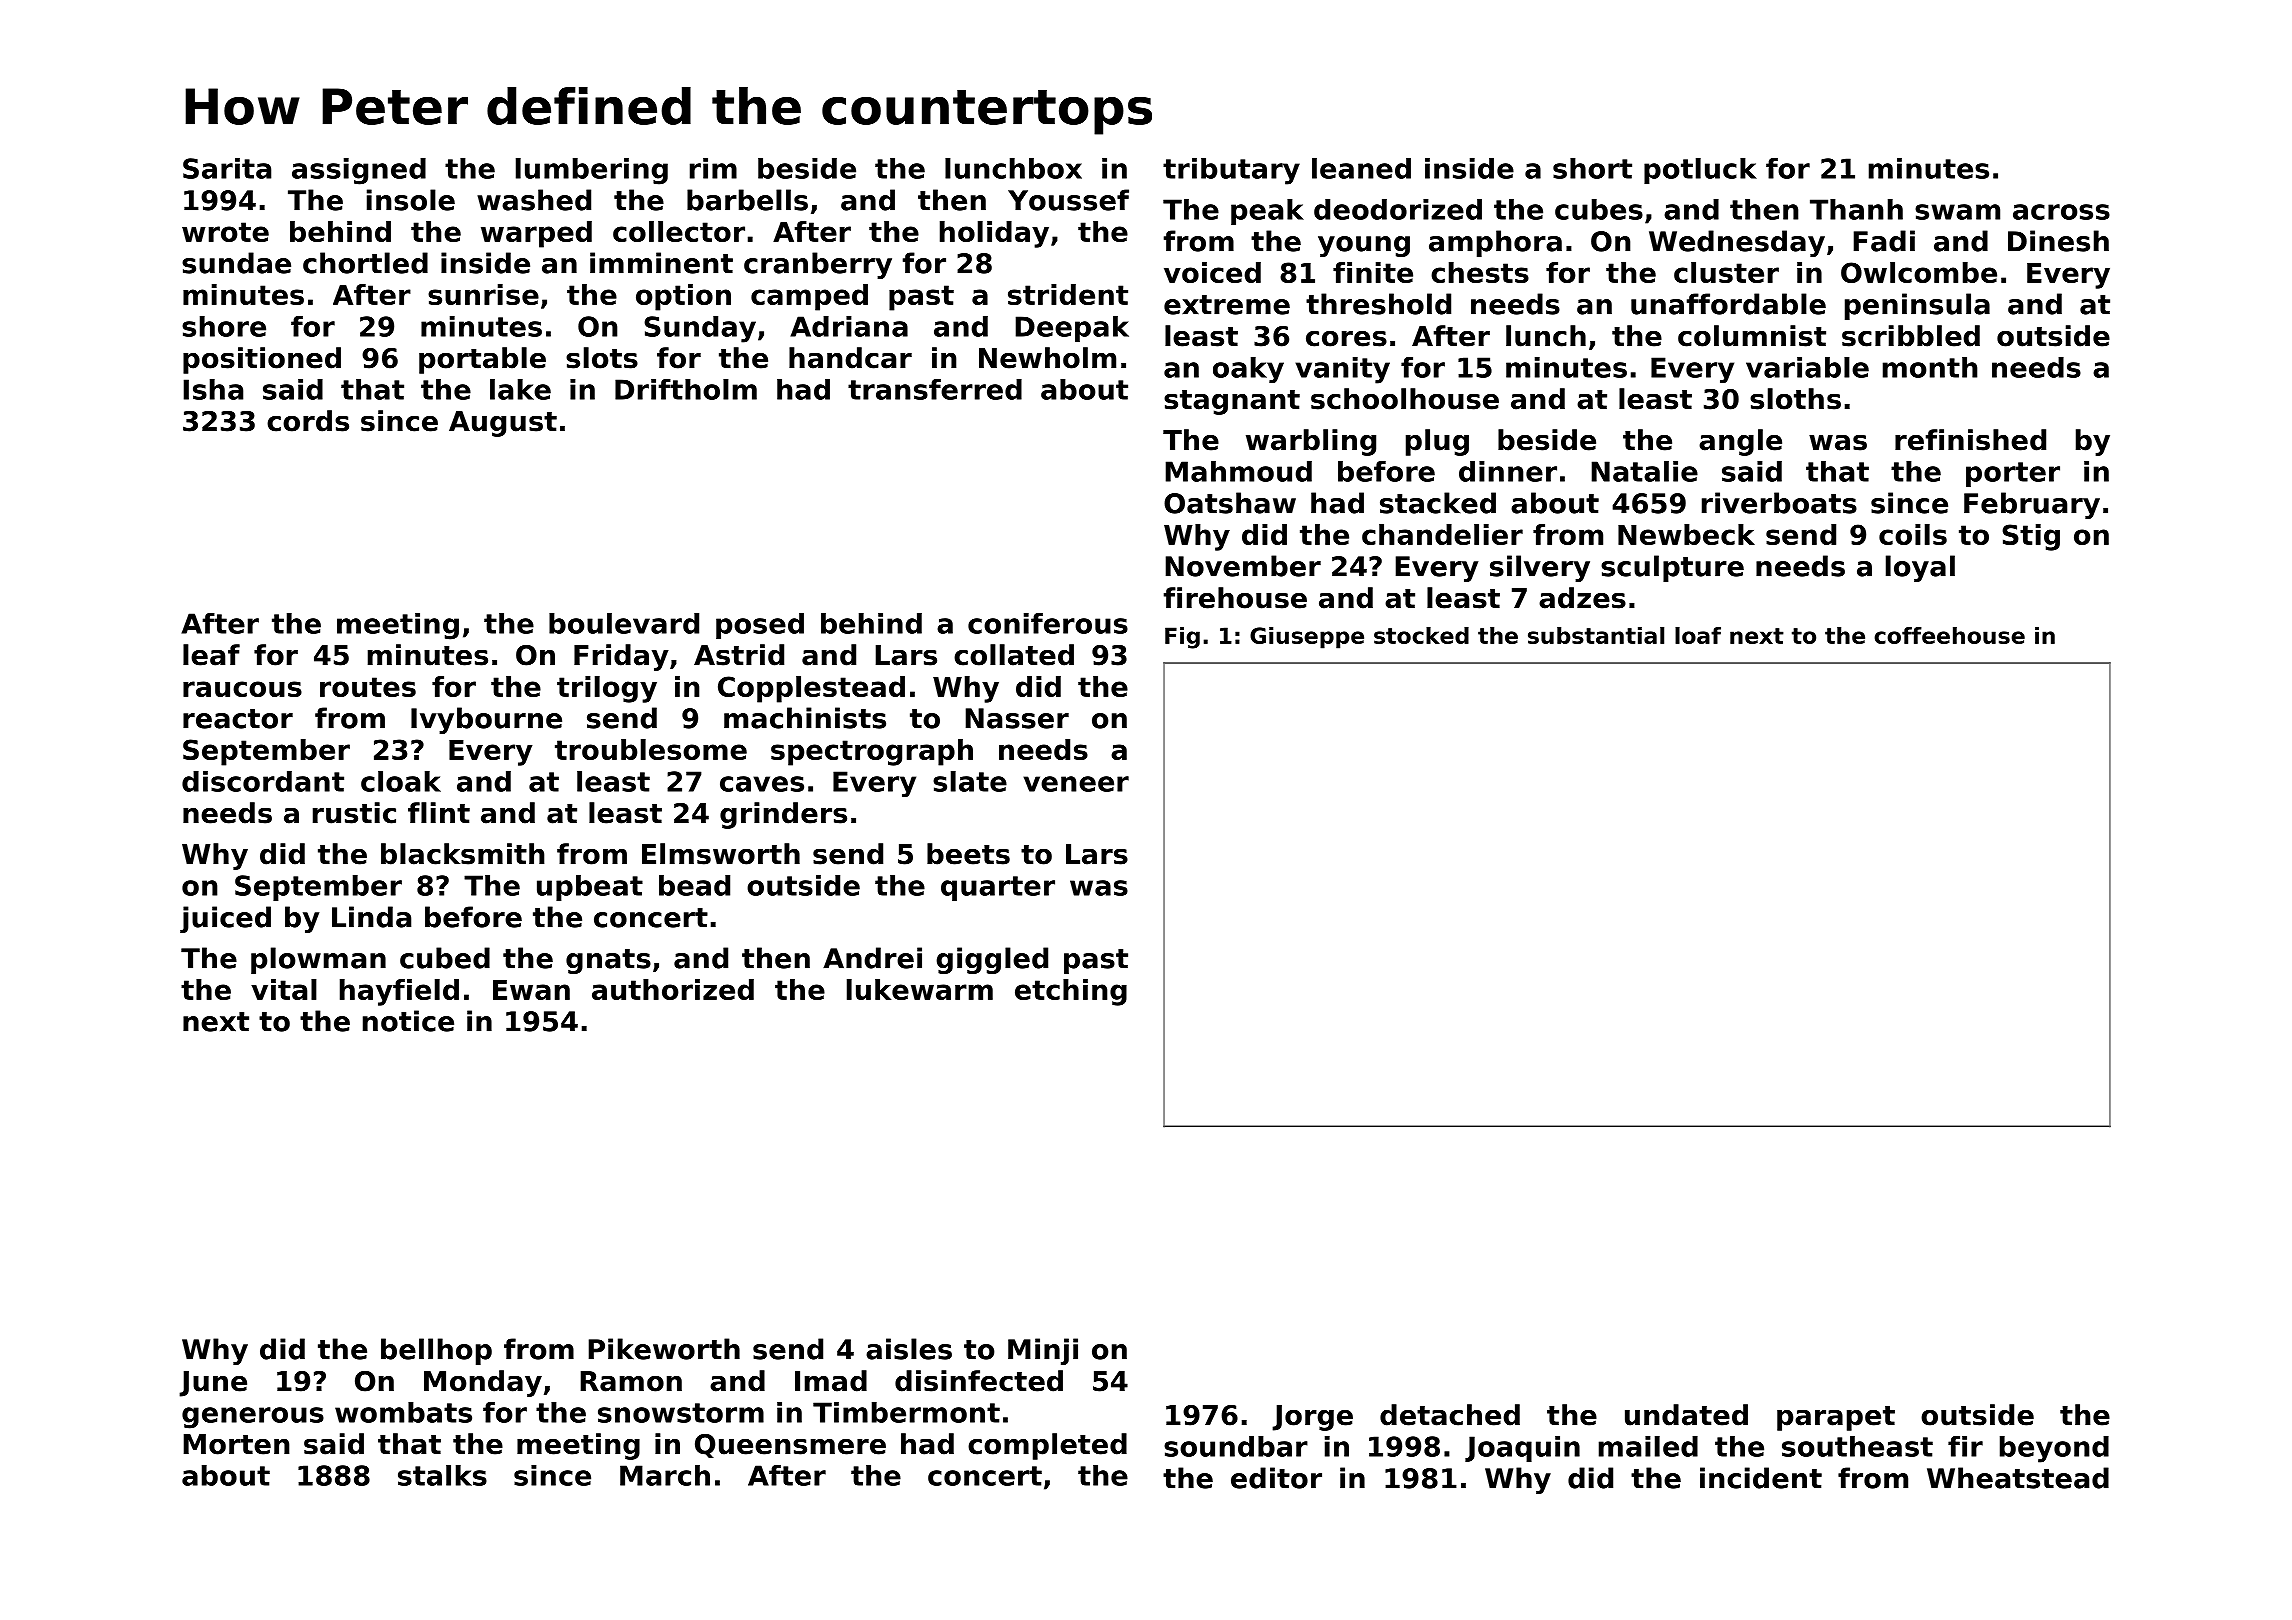 The width and height of the image is (2292, 1620). What do you see at coordinates (1076, 784) in the image?
I see `veneer` at bounding box center [1076, 784].
